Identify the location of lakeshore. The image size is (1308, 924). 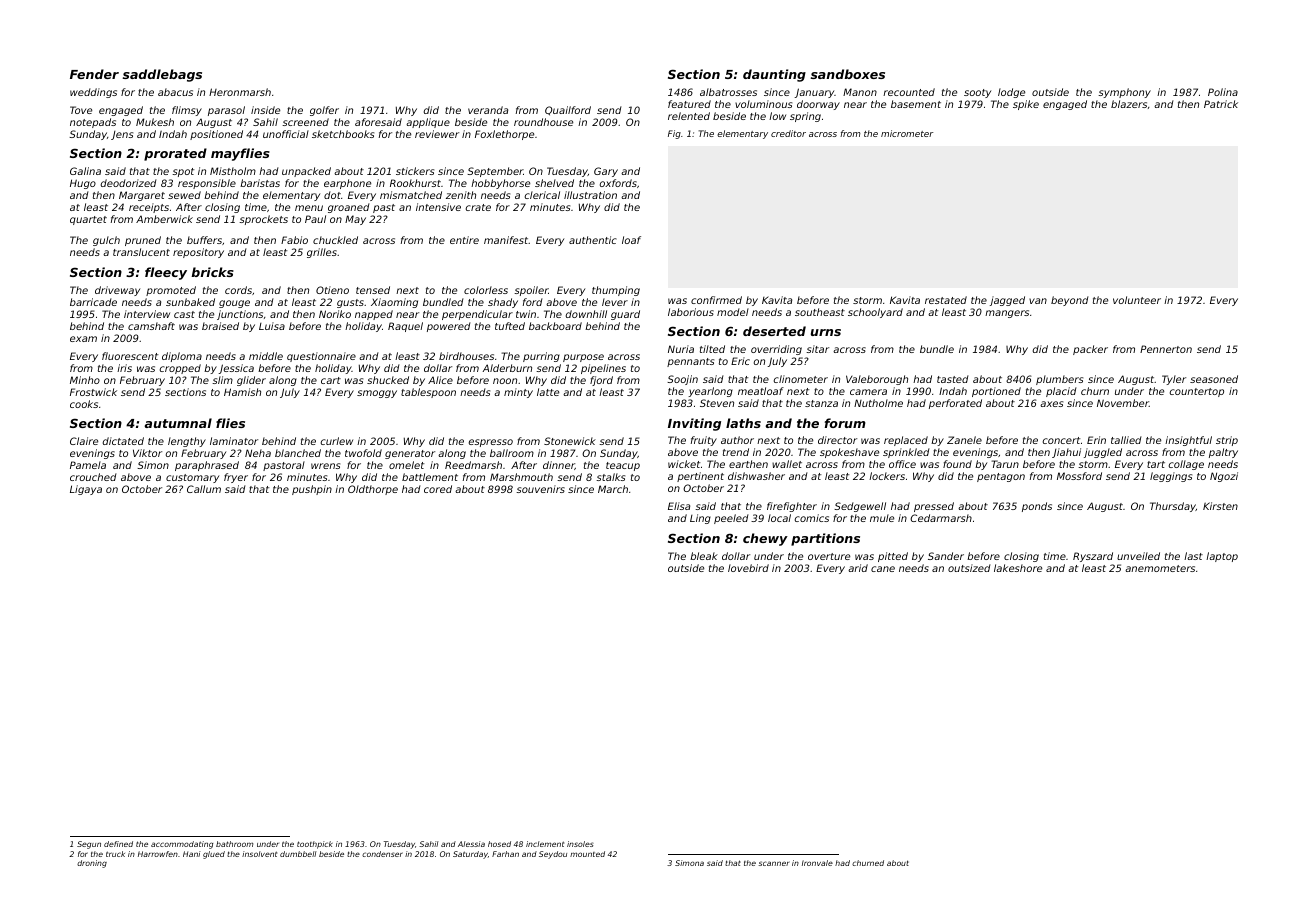
(1018, 568).
